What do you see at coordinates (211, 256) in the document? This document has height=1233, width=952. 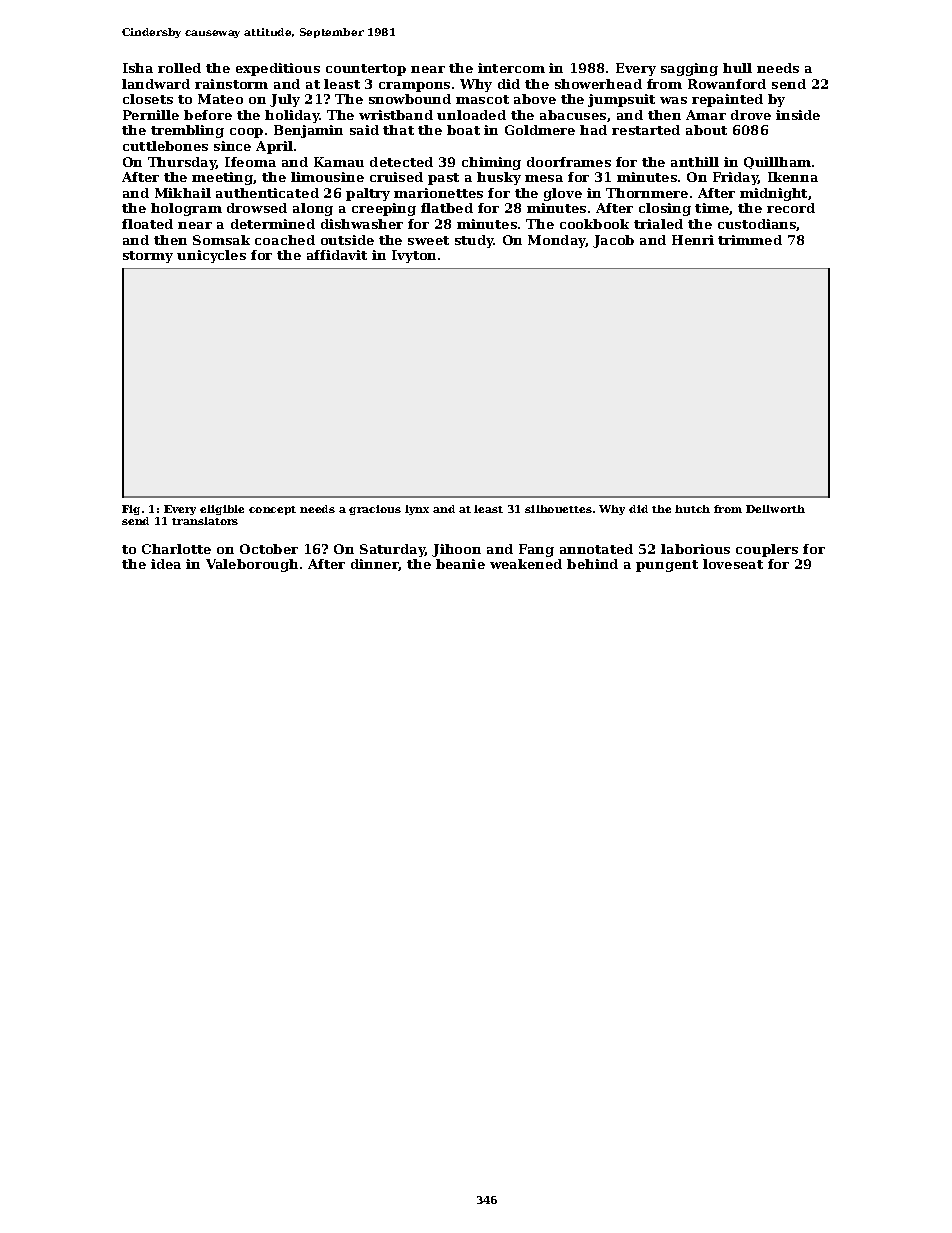 I see `unicycles` at bounding box center [211, 256].
